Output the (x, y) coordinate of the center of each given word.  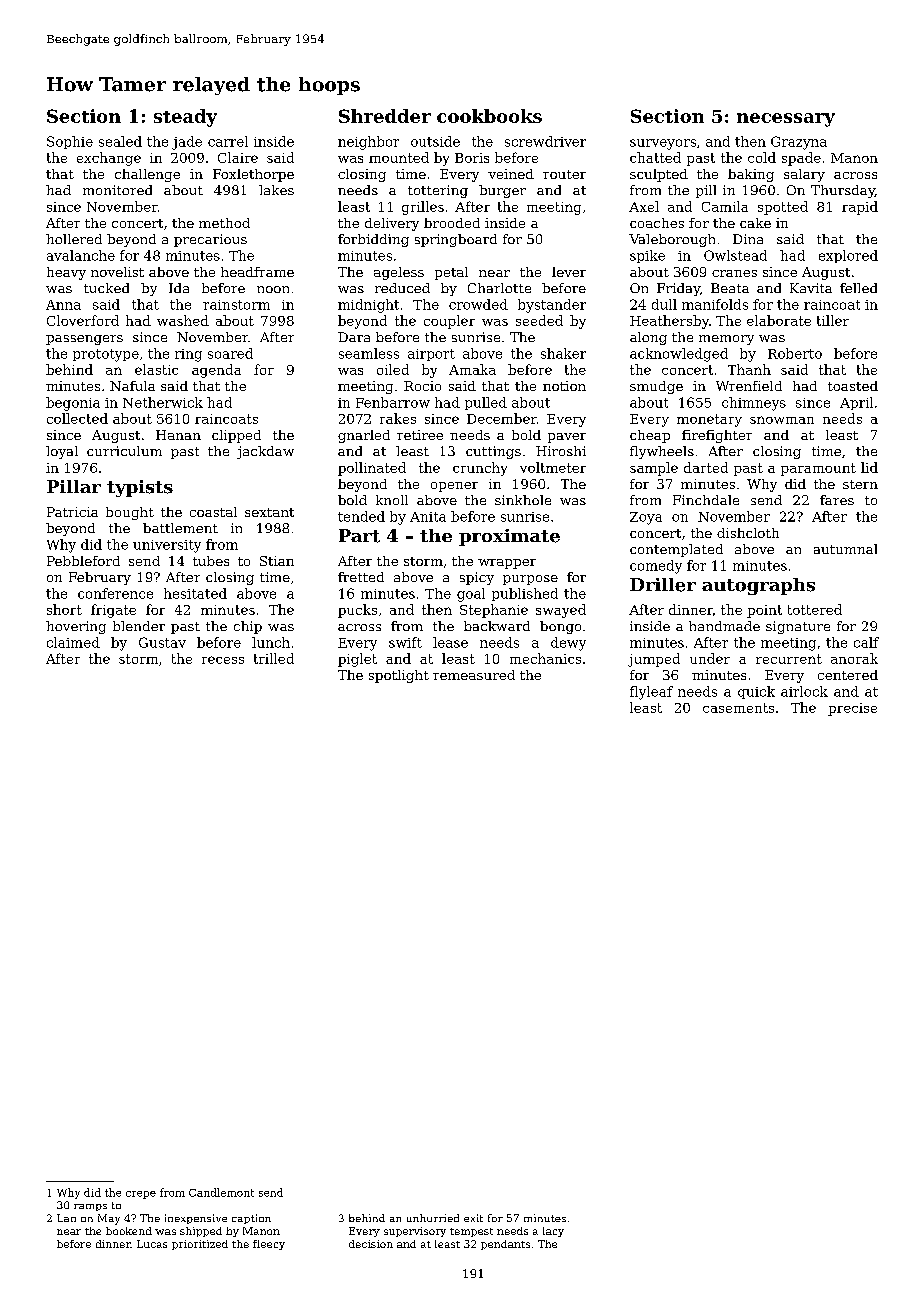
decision (371, 1244)
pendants (505, 1245)
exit (473, 1218)
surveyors (663, 144)
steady (185, 118)
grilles (423, 208)
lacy (553, 1232)
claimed (73, 642)
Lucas (152, 1244)
